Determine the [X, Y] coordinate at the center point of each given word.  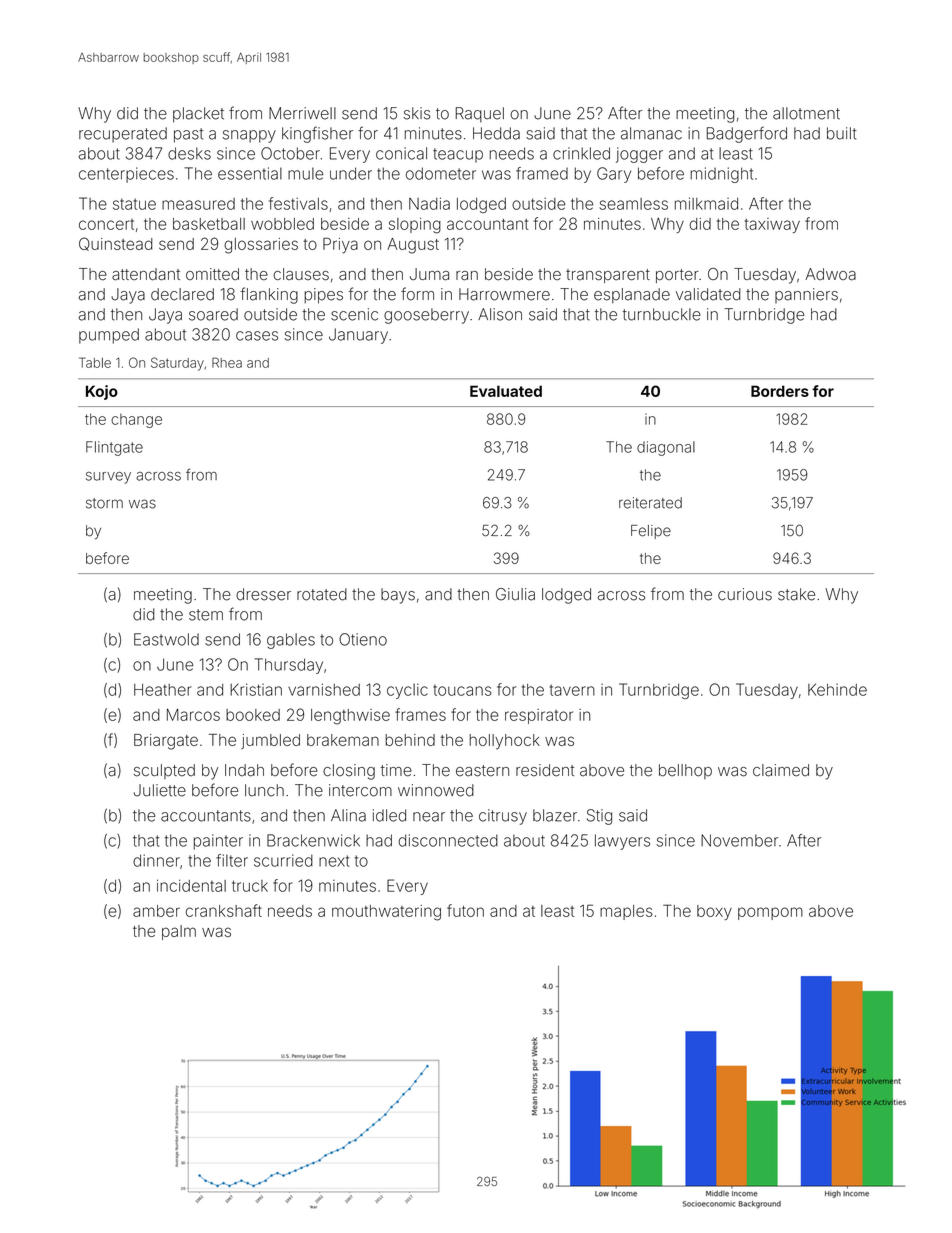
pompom [770, 913]
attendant [146, 274]
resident [545, 770]
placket [198, 115]
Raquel [480, 114]
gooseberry [426, 316]
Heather [163, 690]
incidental [191, 885]
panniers [806, 295]
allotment [806, 113]
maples [626, 912]
